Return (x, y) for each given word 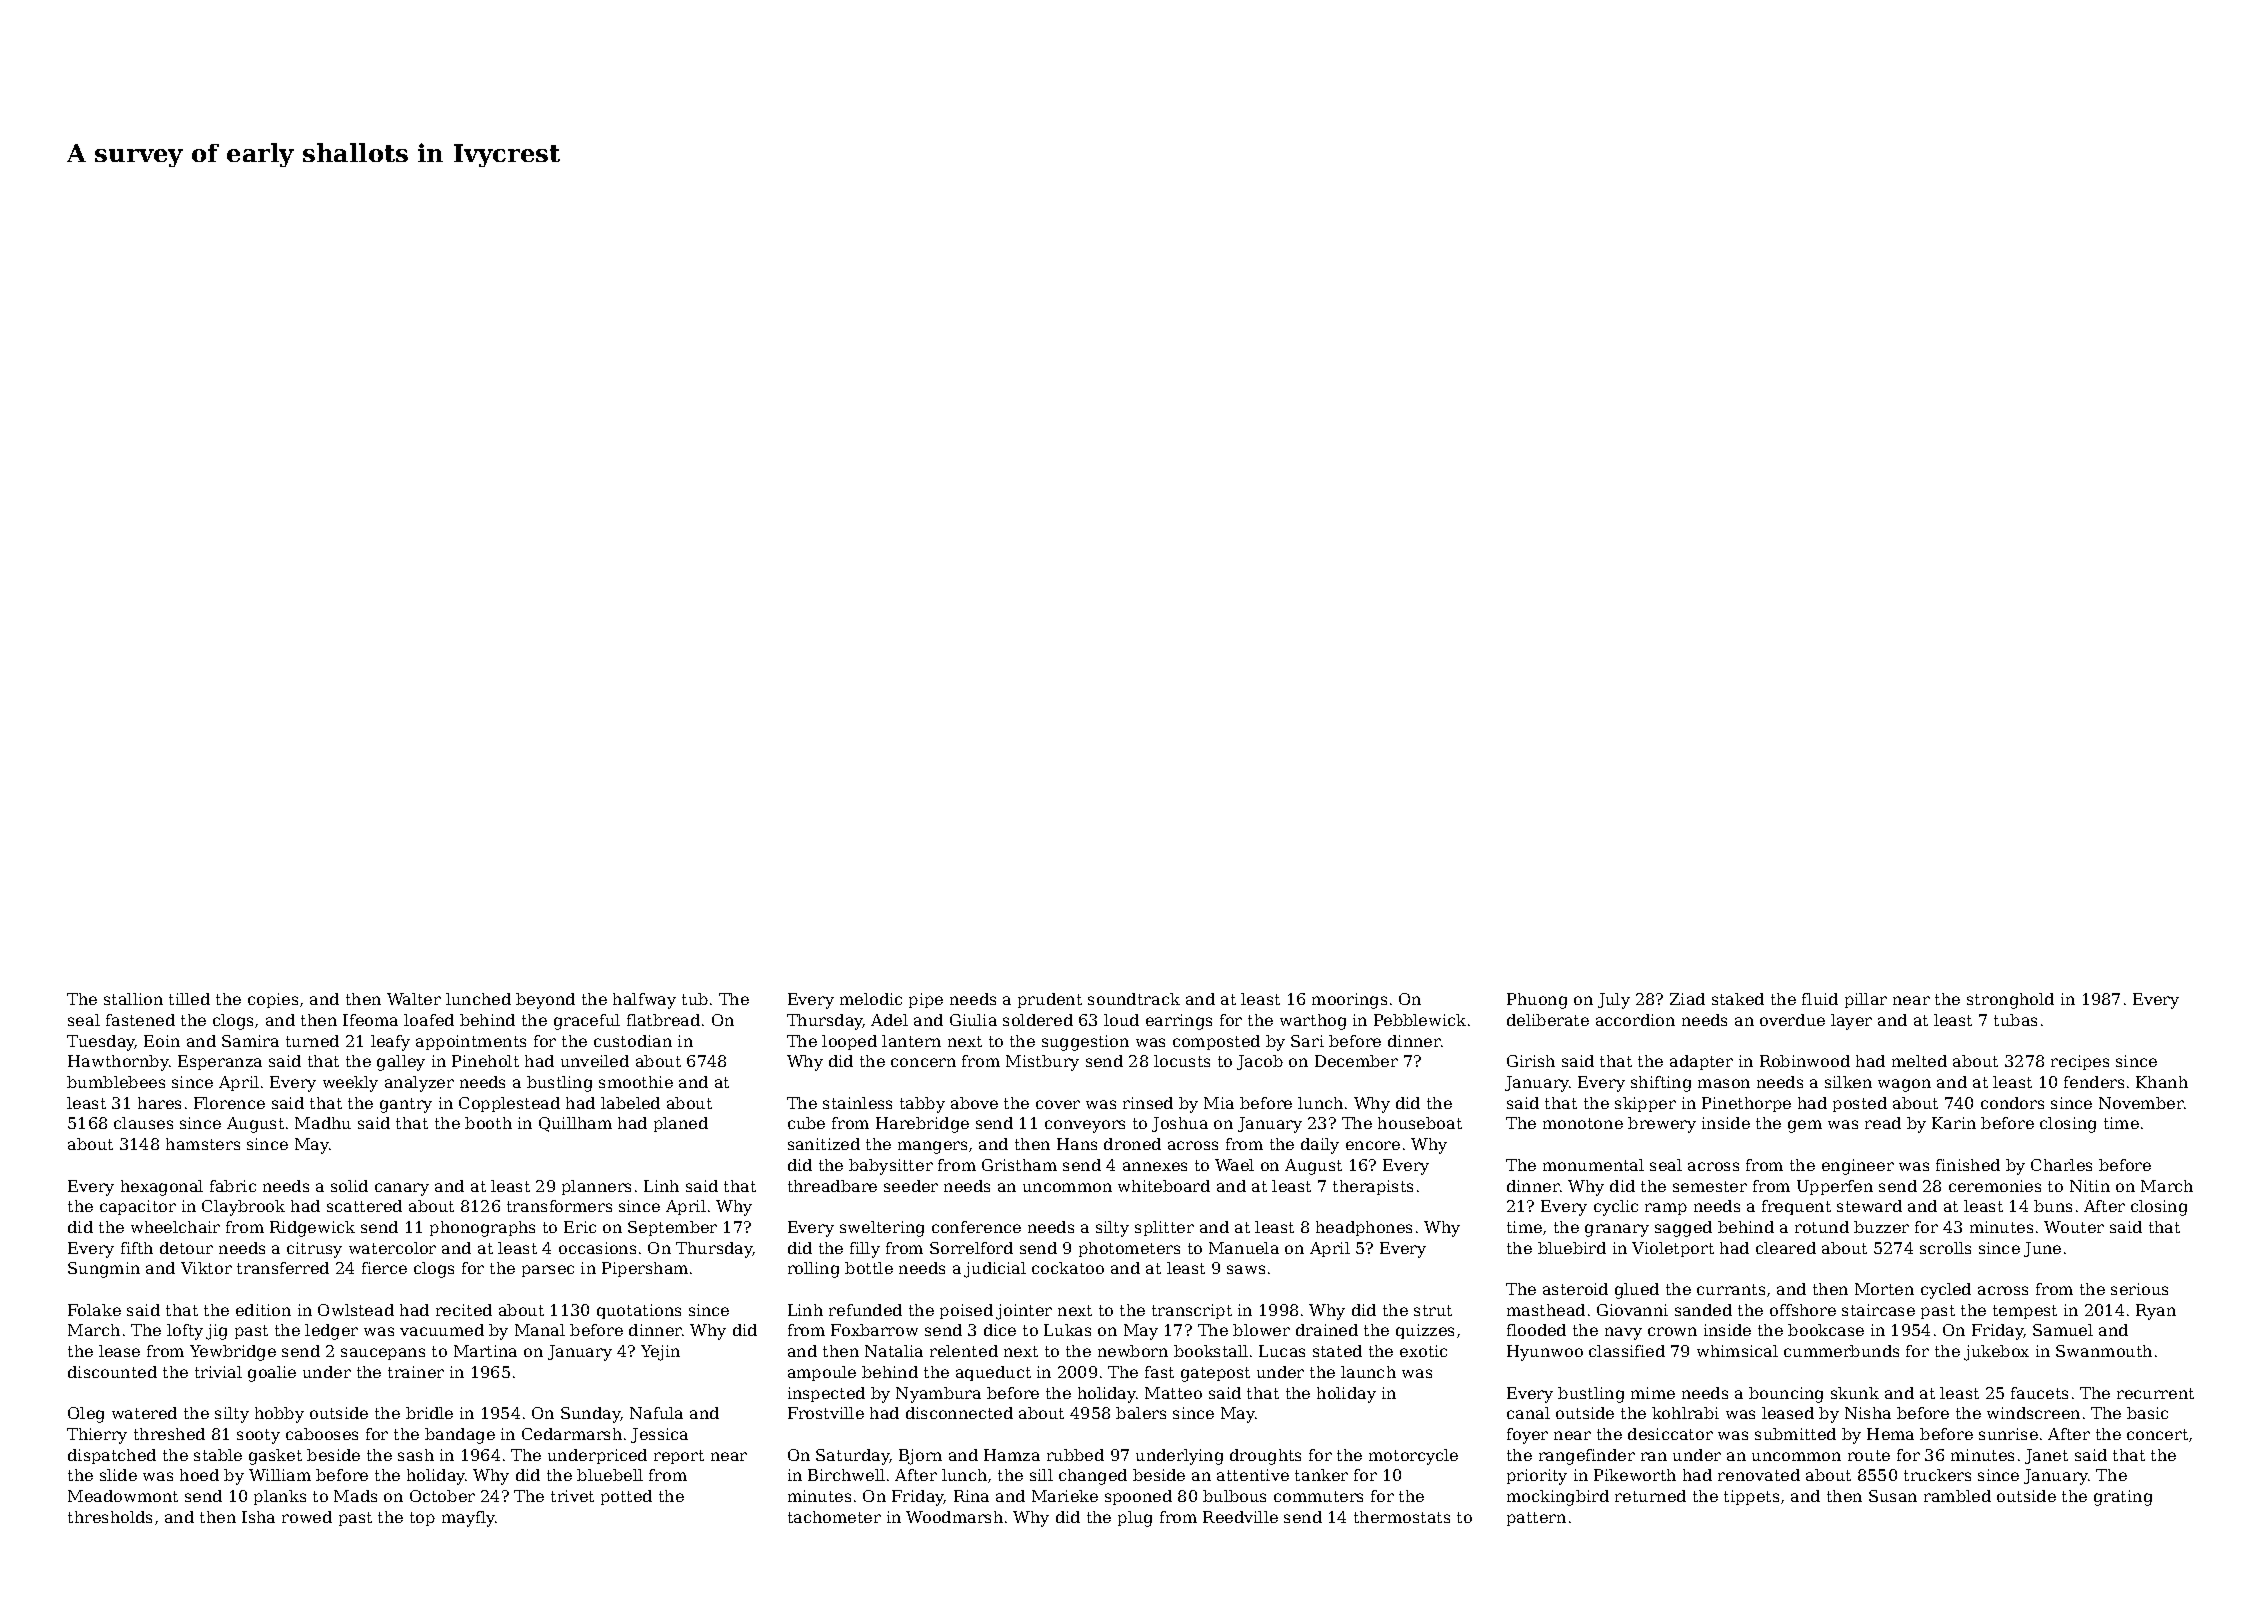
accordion (1635, 1020)
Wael (1234, 1165)
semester (1710, 1186)
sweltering (882, 1229)
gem (1805, 1126)
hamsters (203, 1144)
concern (923, 1062)
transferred (283, 1268)
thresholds (110, 1517)
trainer (416, 1372)
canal (1528, 1413)
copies (273, 1000)
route (1869, 1455)
